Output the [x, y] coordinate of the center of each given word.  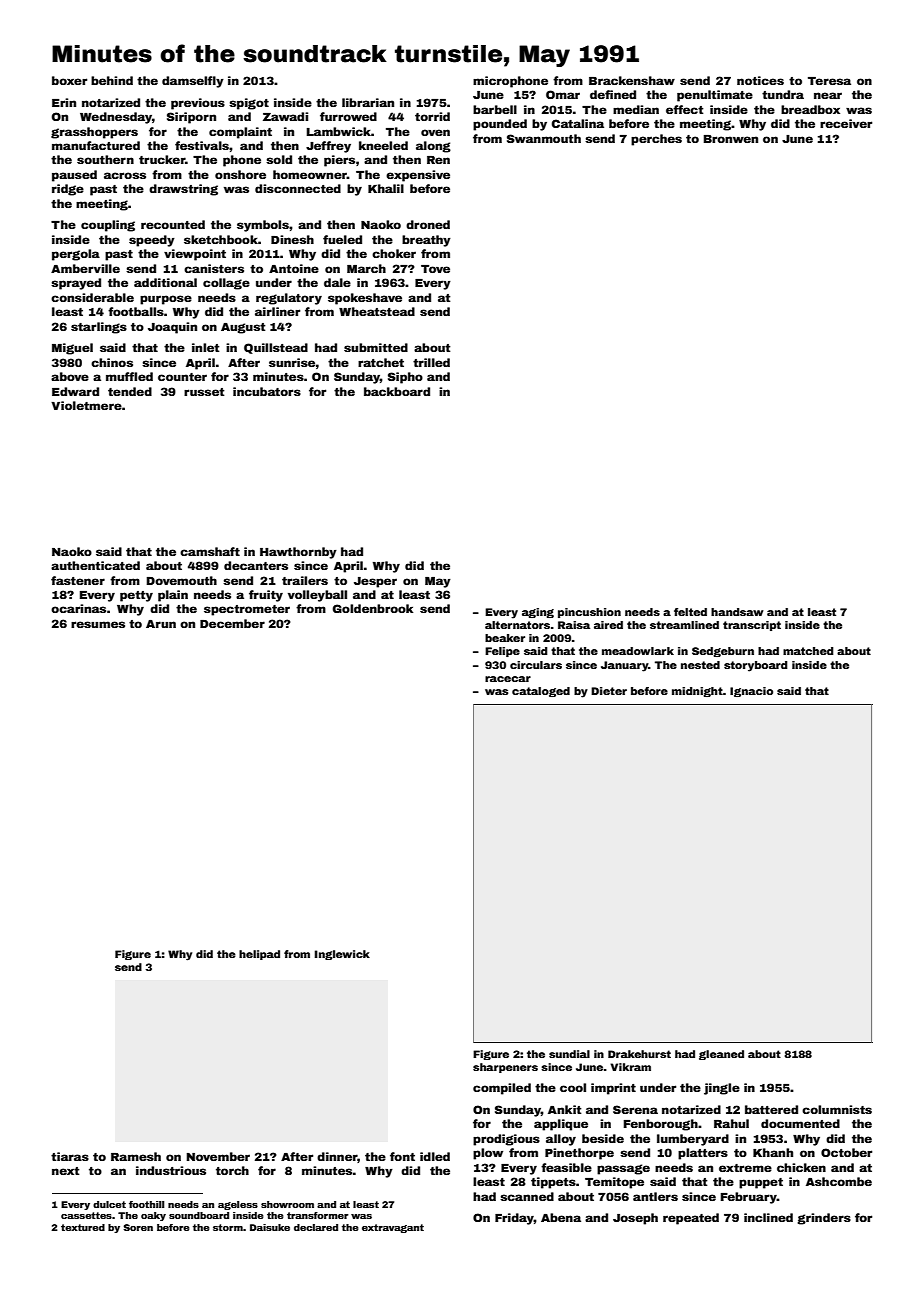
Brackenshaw [632, 80]
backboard [397, 391]
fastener [78, 580]
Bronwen [731, 139]
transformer [318, 1215]
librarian [368, 102]
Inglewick [342, 955]
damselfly [193, 82]
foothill [146, 1204]
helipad [259, 955]
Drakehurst [639, 1054]
